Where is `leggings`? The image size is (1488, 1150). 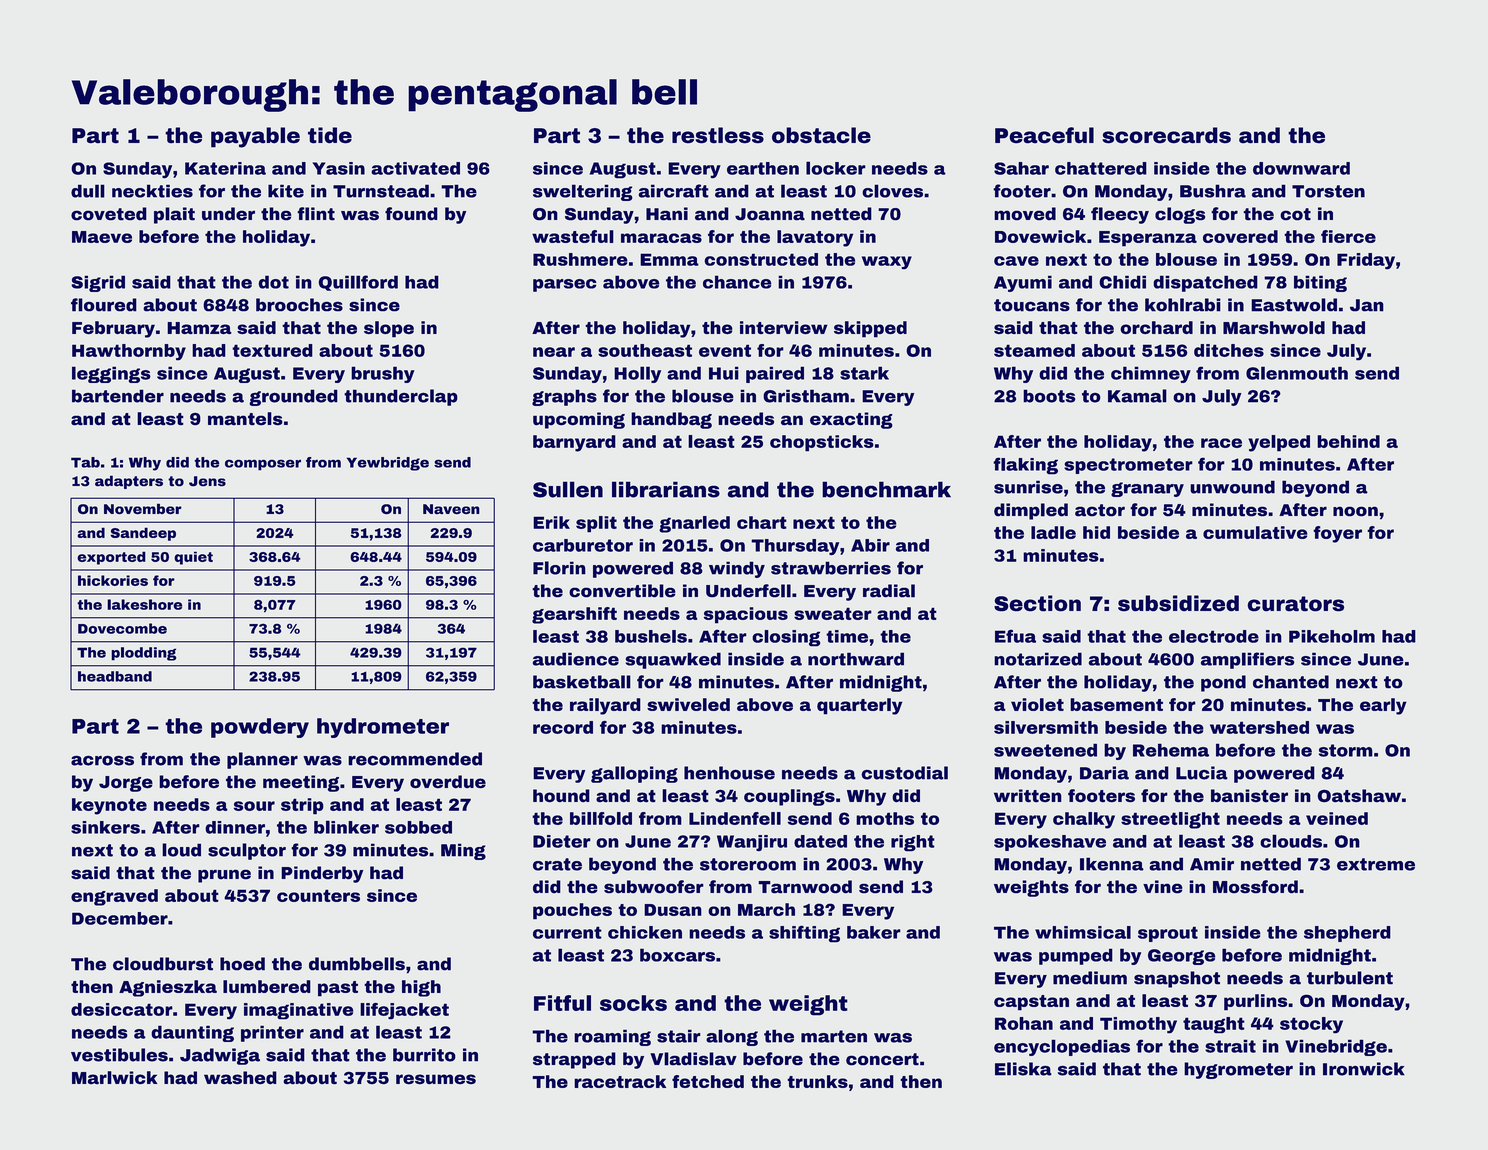
leggings is located at coordinates (111, 374).
